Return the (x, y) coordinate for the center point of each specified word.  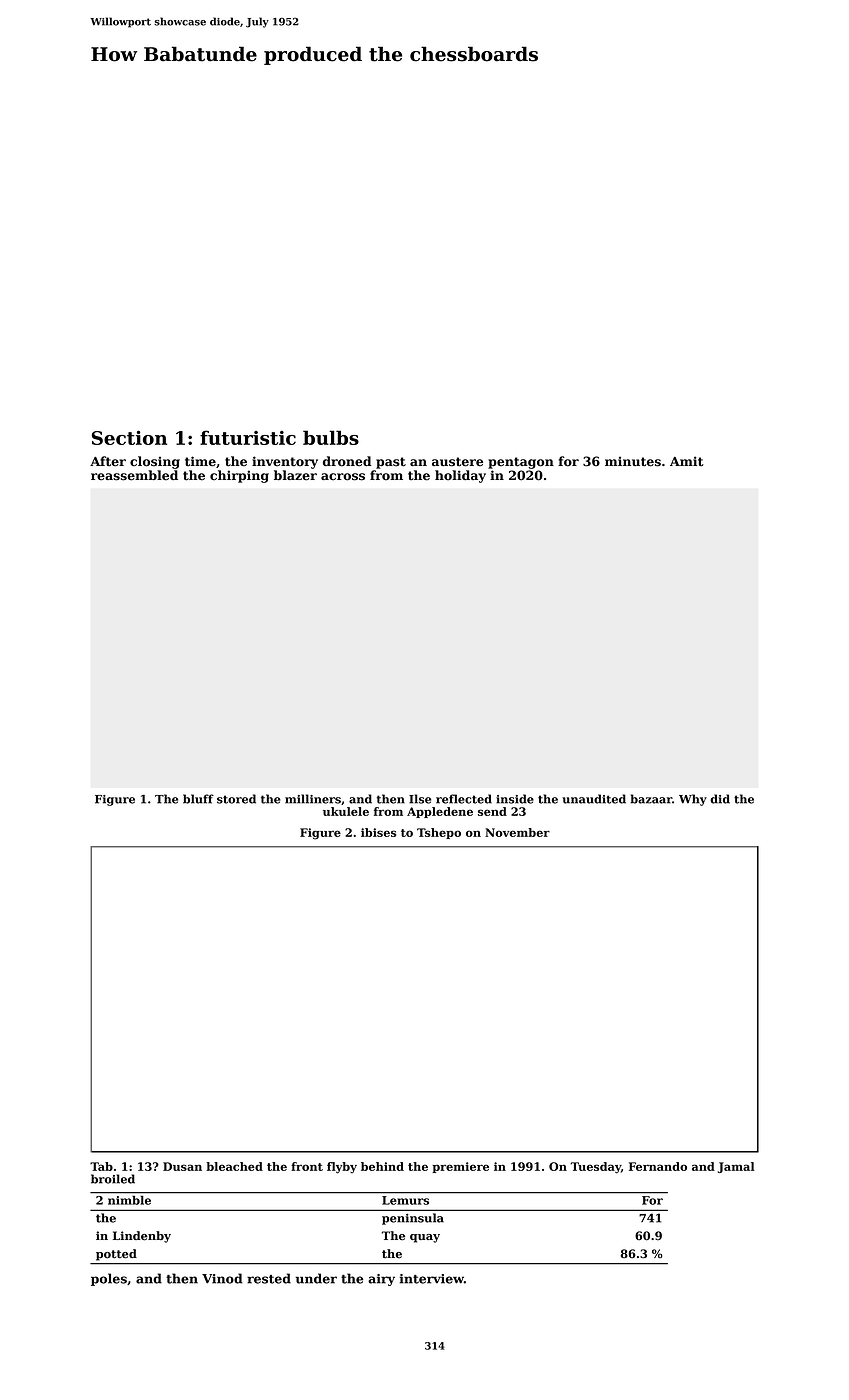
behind (382, 1166)
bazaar (651, 799)
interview (432, 1279)
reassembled (134, 475)
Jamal (736, 1167)
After (108, 461)
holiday (460, 476)
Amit (687, 461)
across (343, 477)
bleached (234, 1166)
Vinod (222, 1278)
